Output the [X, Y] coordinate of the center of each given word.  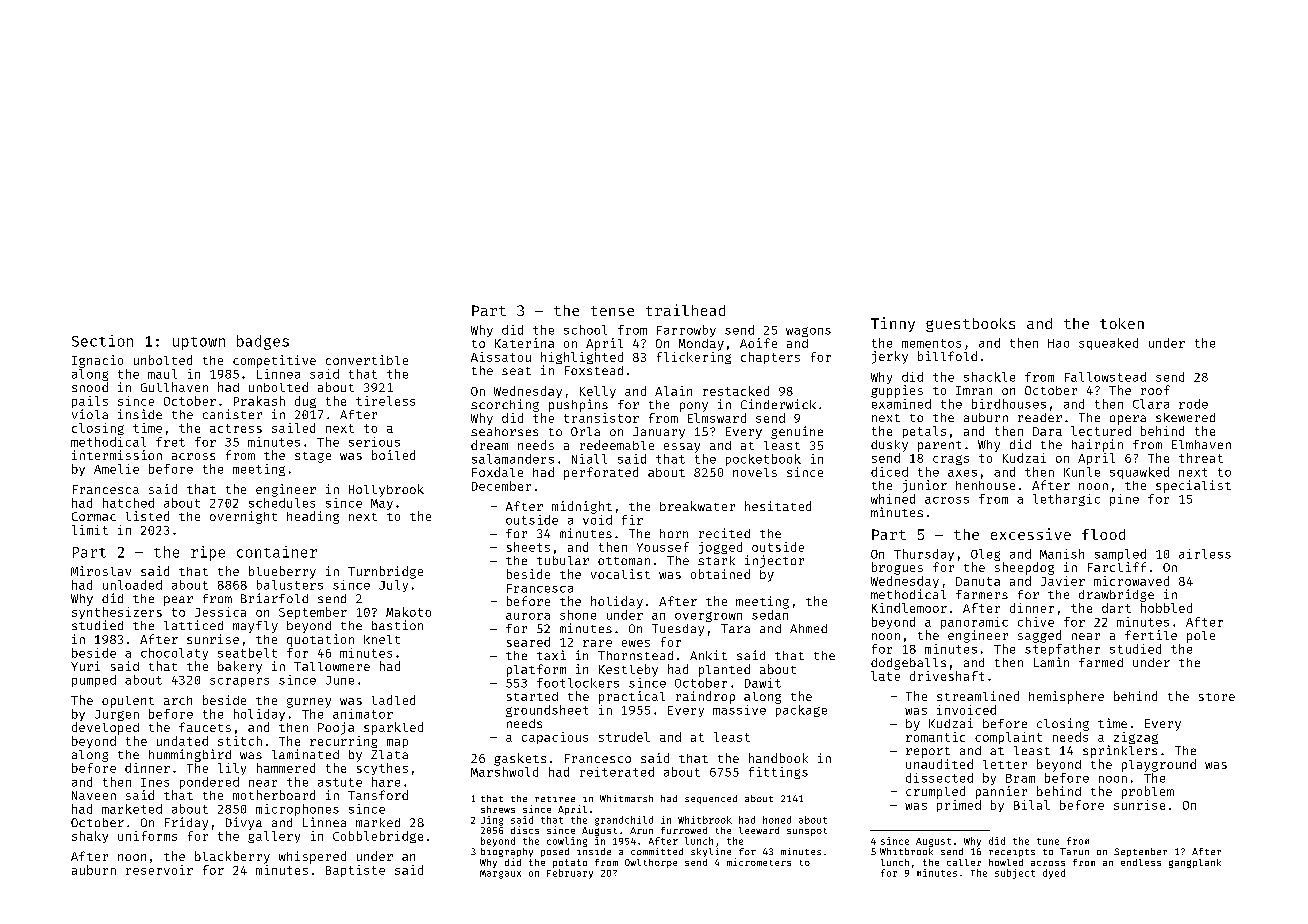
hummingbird [190, 755]
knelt [382, 639]
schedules [282, 503]
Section [102, 341]
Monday [701, 345]
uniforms [147, 836]
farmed [1101, 662]
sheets [528, 547]
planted [724, 670]
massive [739, 710]
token [1122, 323]
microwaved [1131, 581]
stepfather [1062, 650]
